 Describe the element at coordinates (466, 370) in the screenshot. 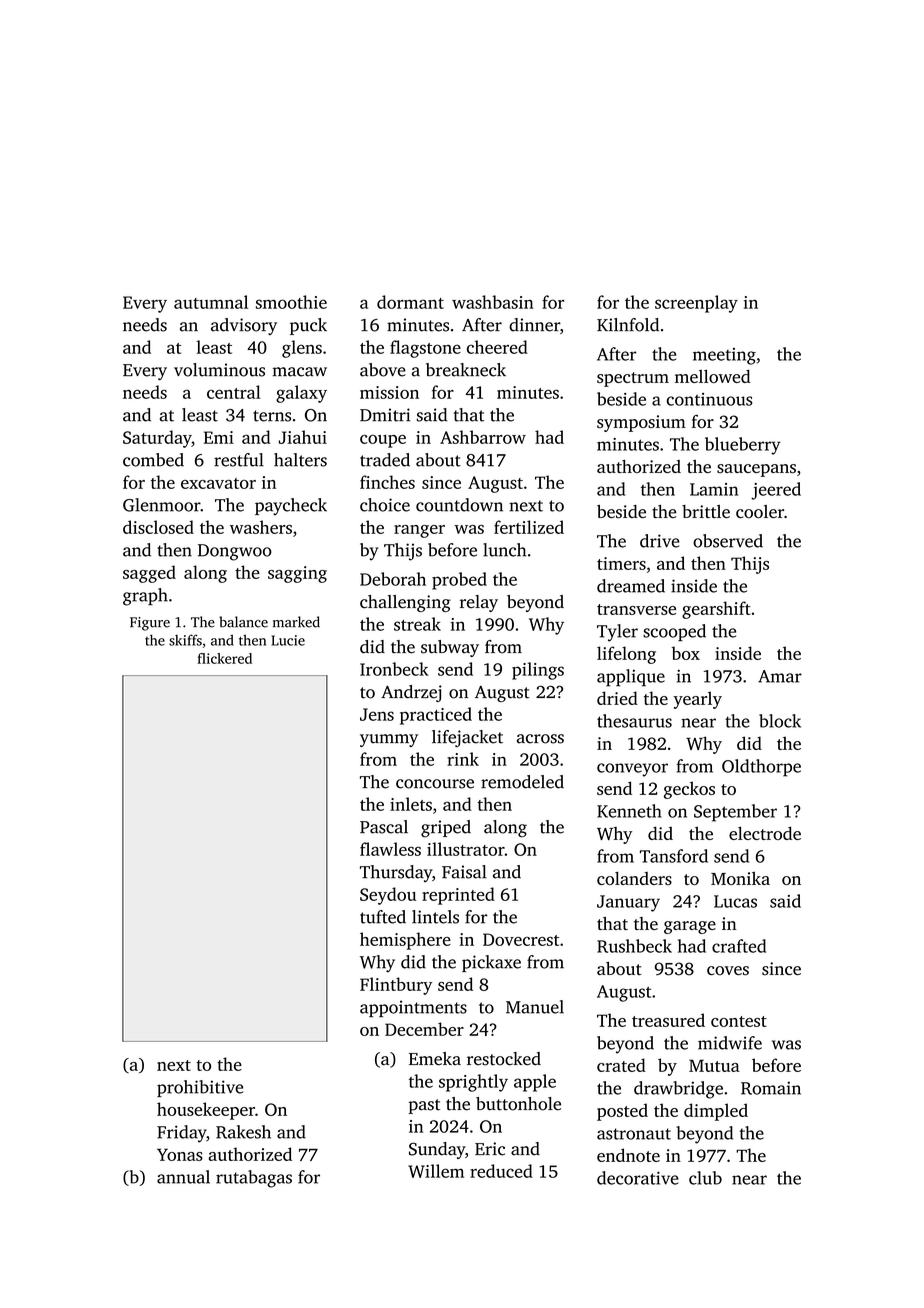

I see `breakneck` at that location.
